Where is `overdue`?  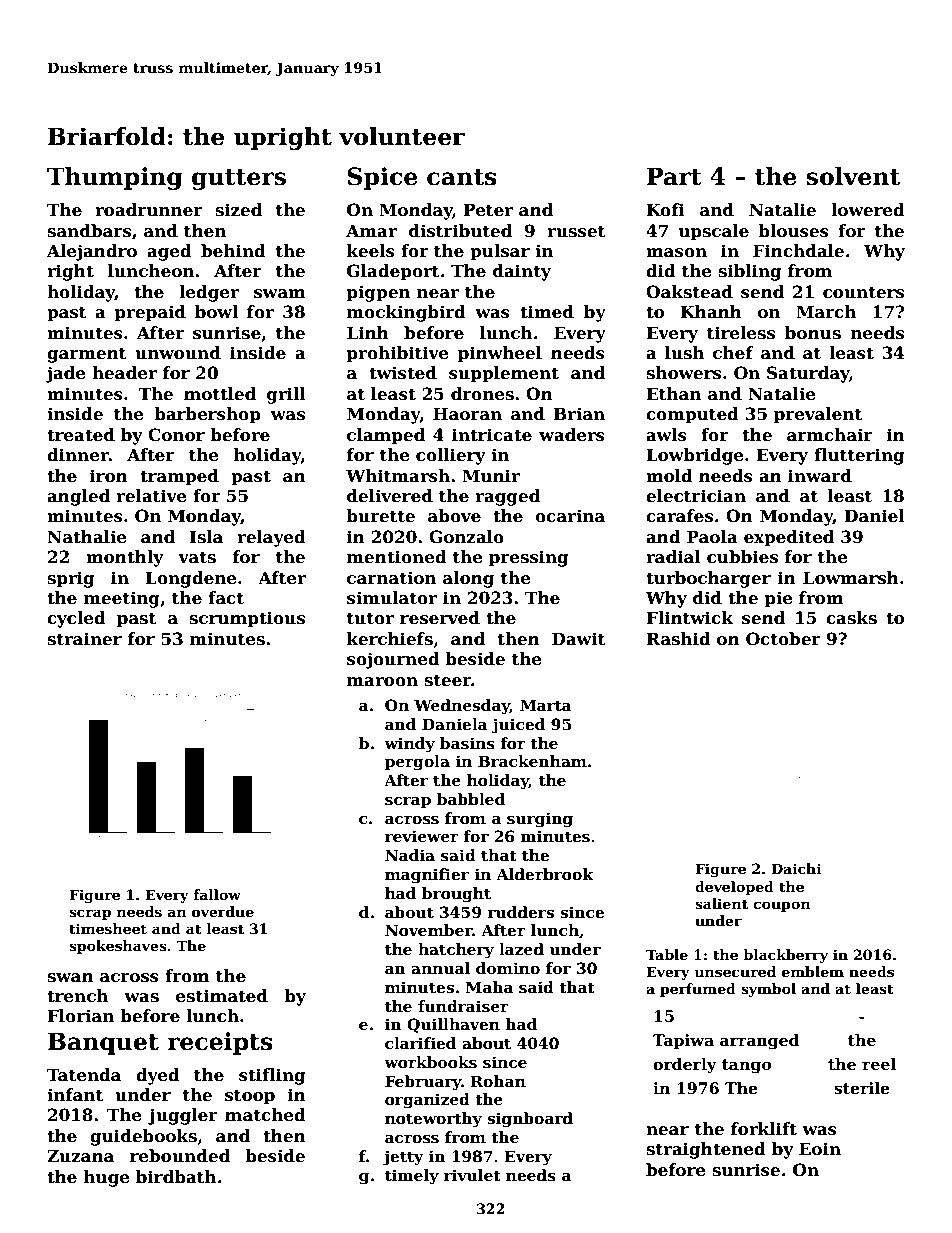 overdue is located at coordinates (223, 911).
